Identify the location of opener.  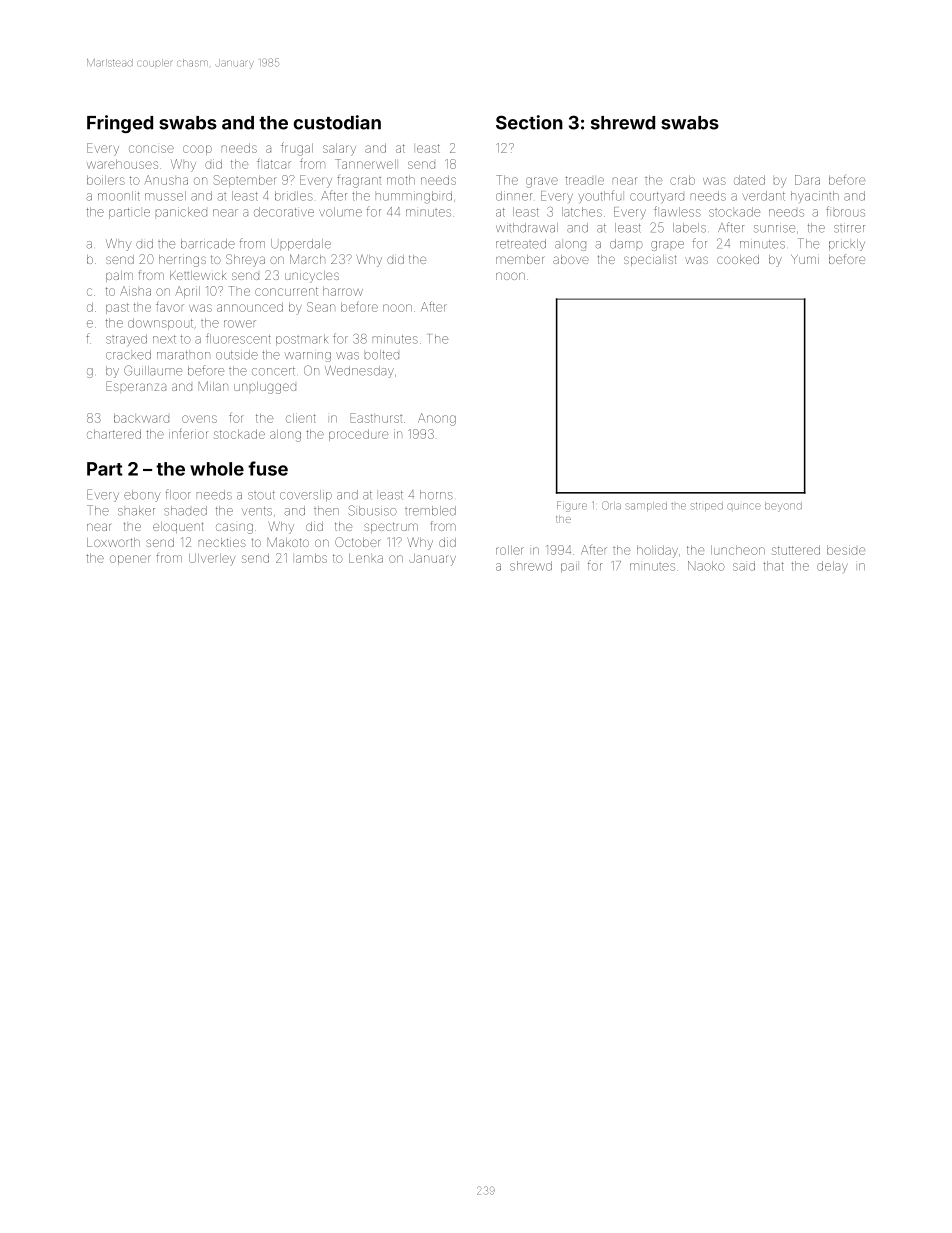
(130, 560).
